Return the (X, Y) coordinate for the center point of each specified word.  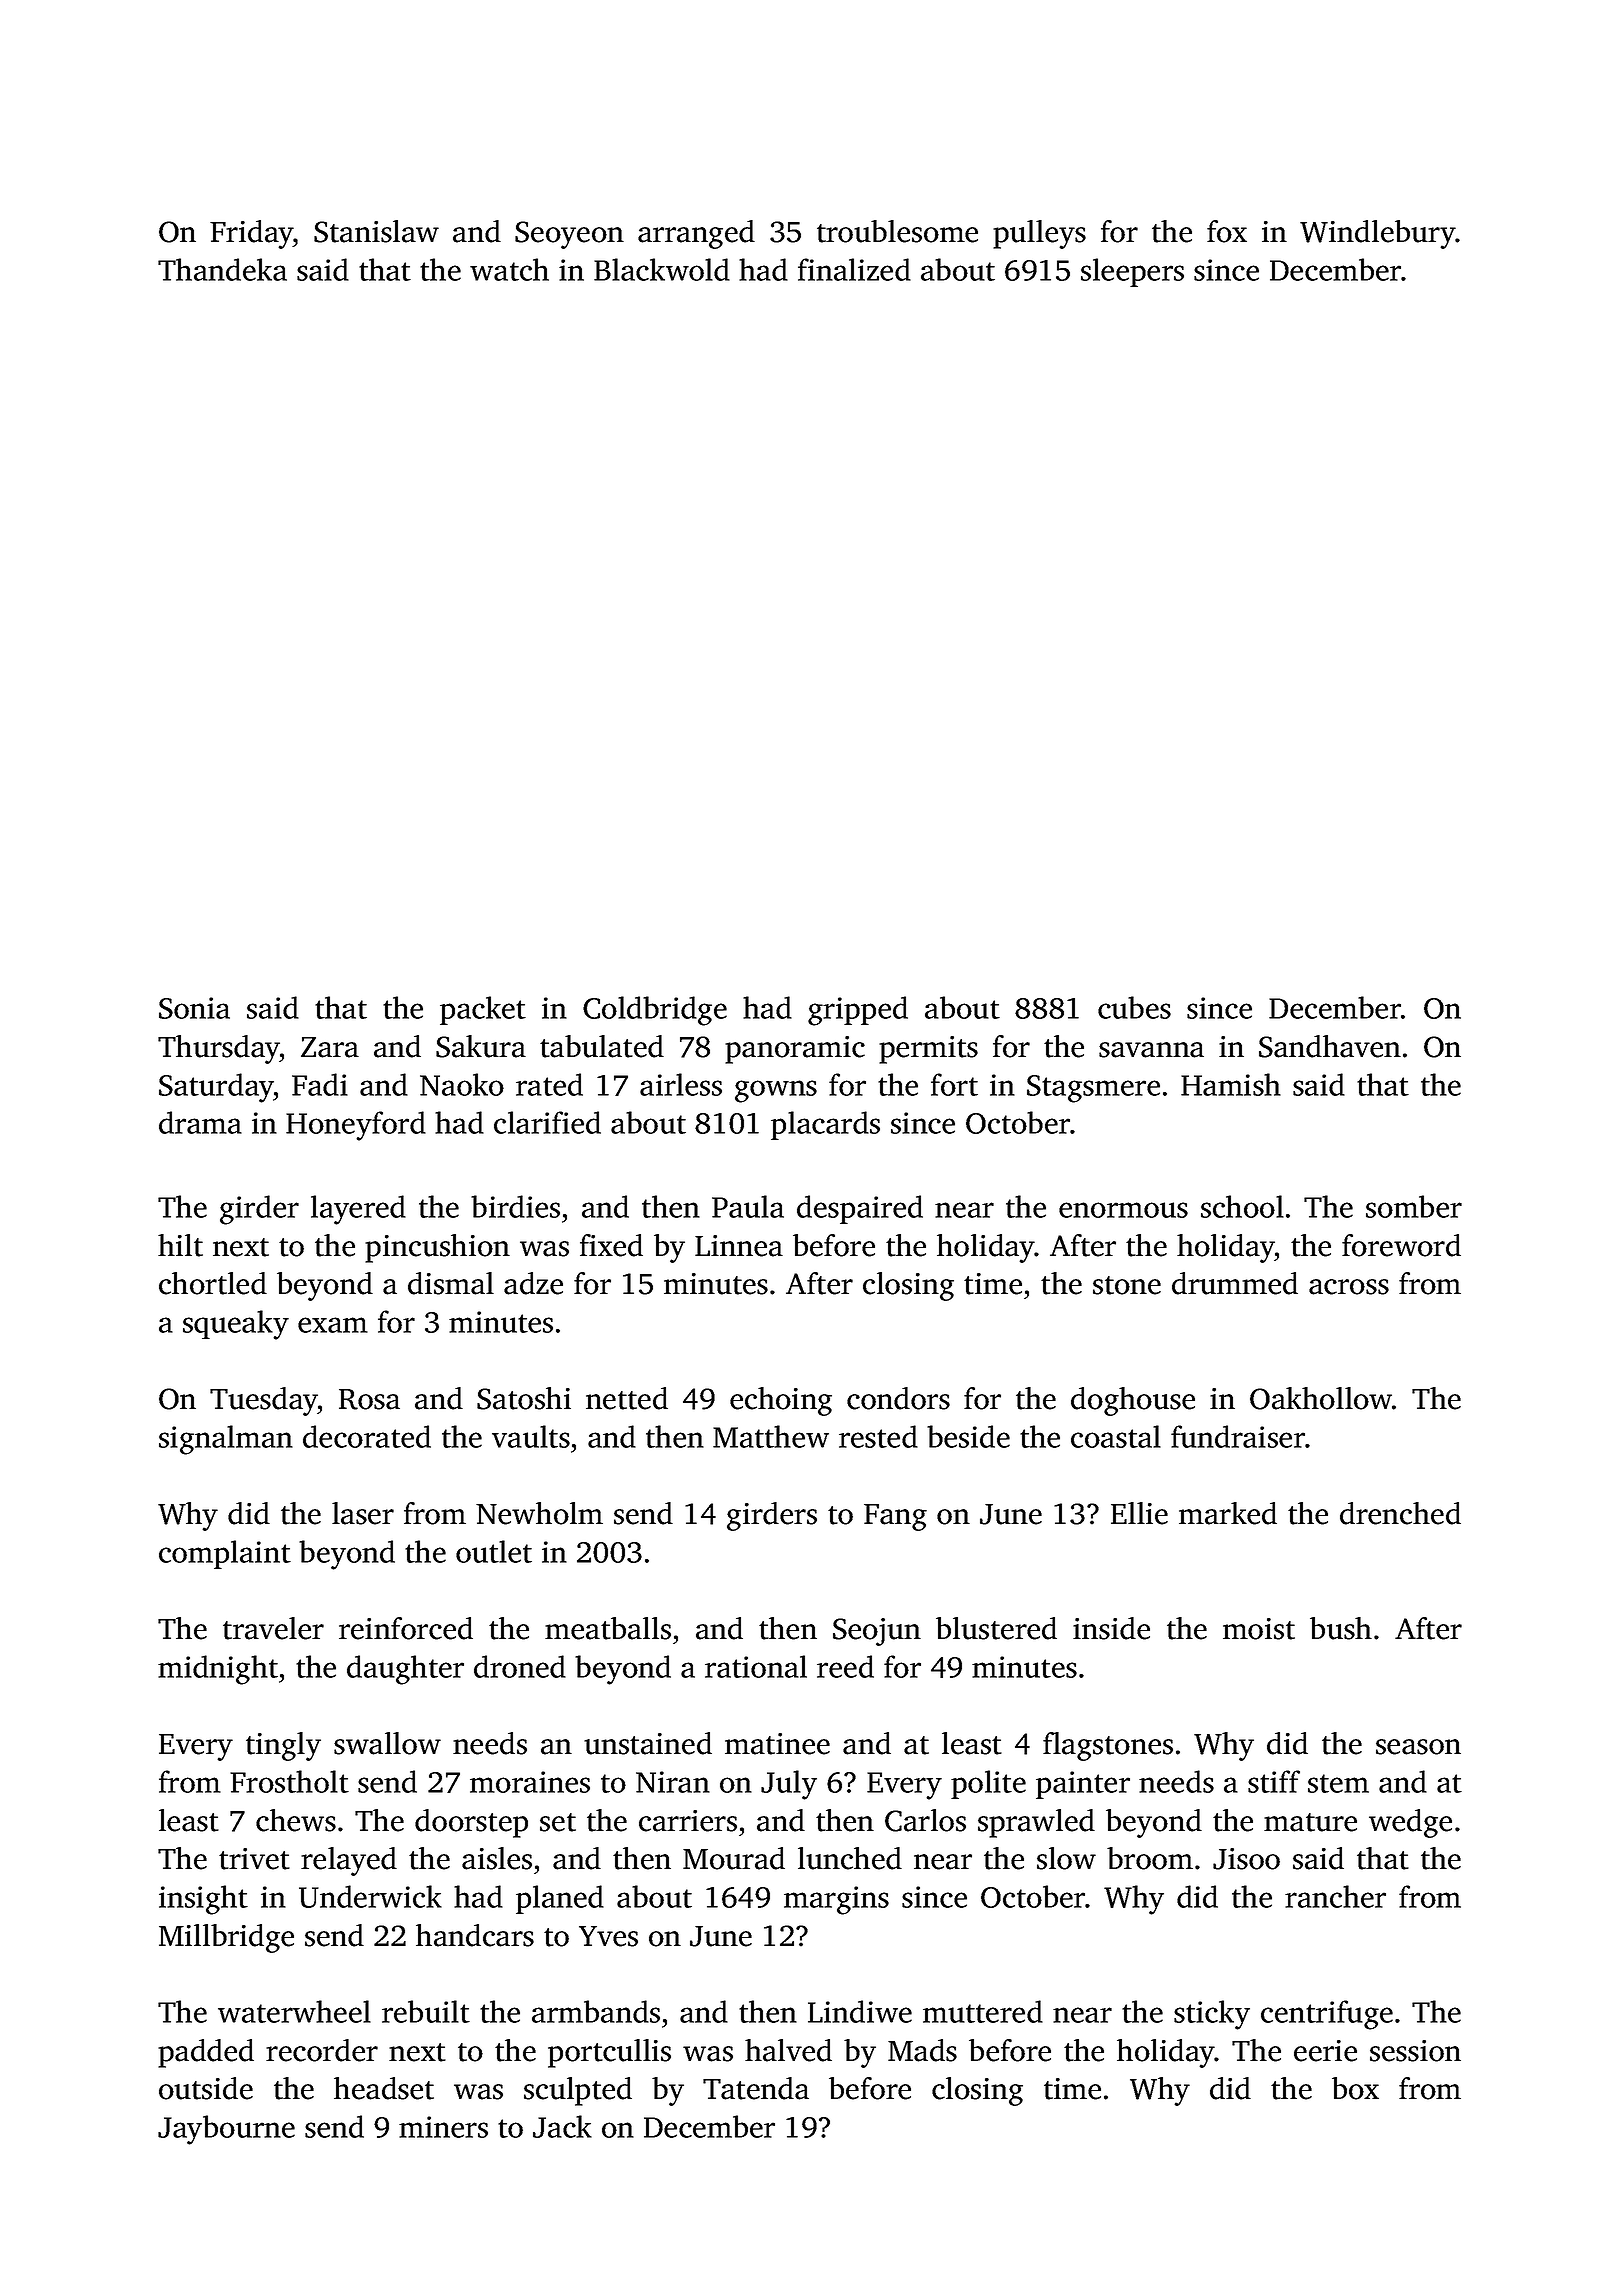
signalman (226, 1440)
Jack (562, 2126)
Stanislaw (376, 231)
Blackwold (662, 269)
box (1355, 2088)
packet (483, 1010)
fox (1227, 231)
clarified (547, 1122)
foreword (1401, 1245)
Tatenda (756, 2088)
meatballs (608, 1628)
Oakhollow (1321, 1398)
